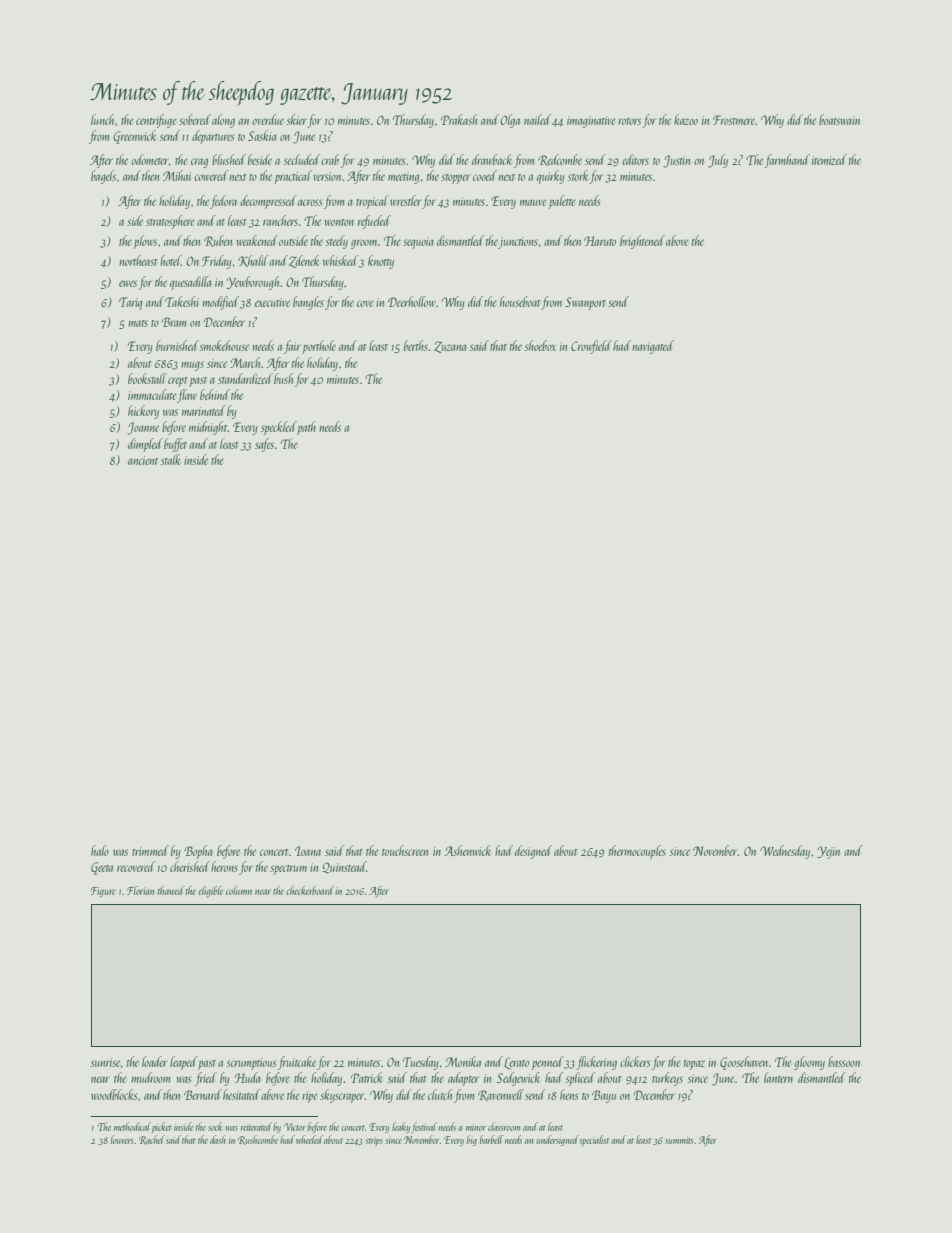 This screenshot has width=952, height=1233. I want to click on berths, so click(416, 345).
